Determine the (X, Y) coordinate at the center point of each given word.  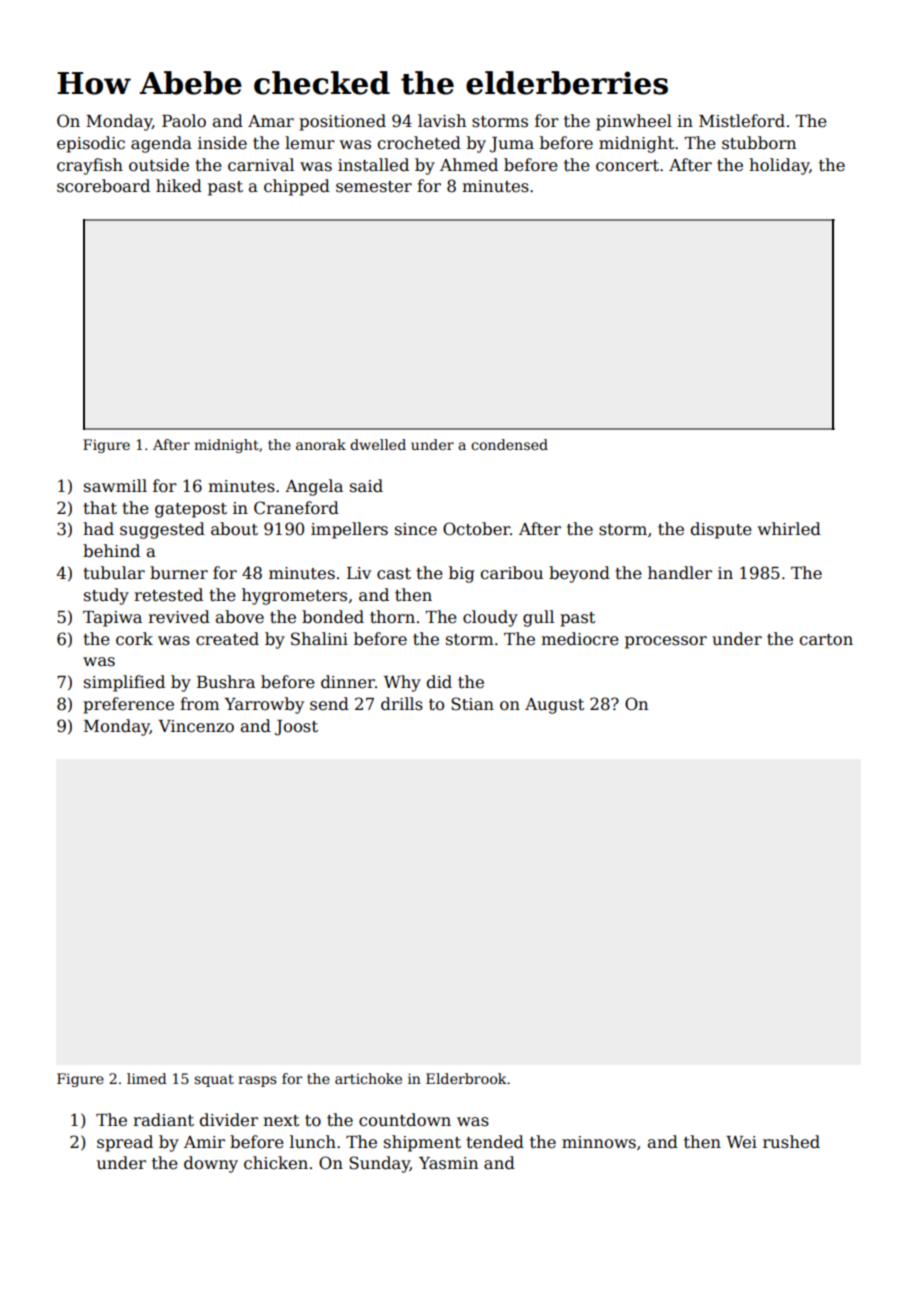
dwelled (378, 444)
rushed (791, 1142)
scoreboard (103, 186)
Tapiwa (112, 619)
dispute (721, 530)
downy (211, 1164)
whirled (789, 529)
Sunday (379, 1164)
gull (538, 618)
